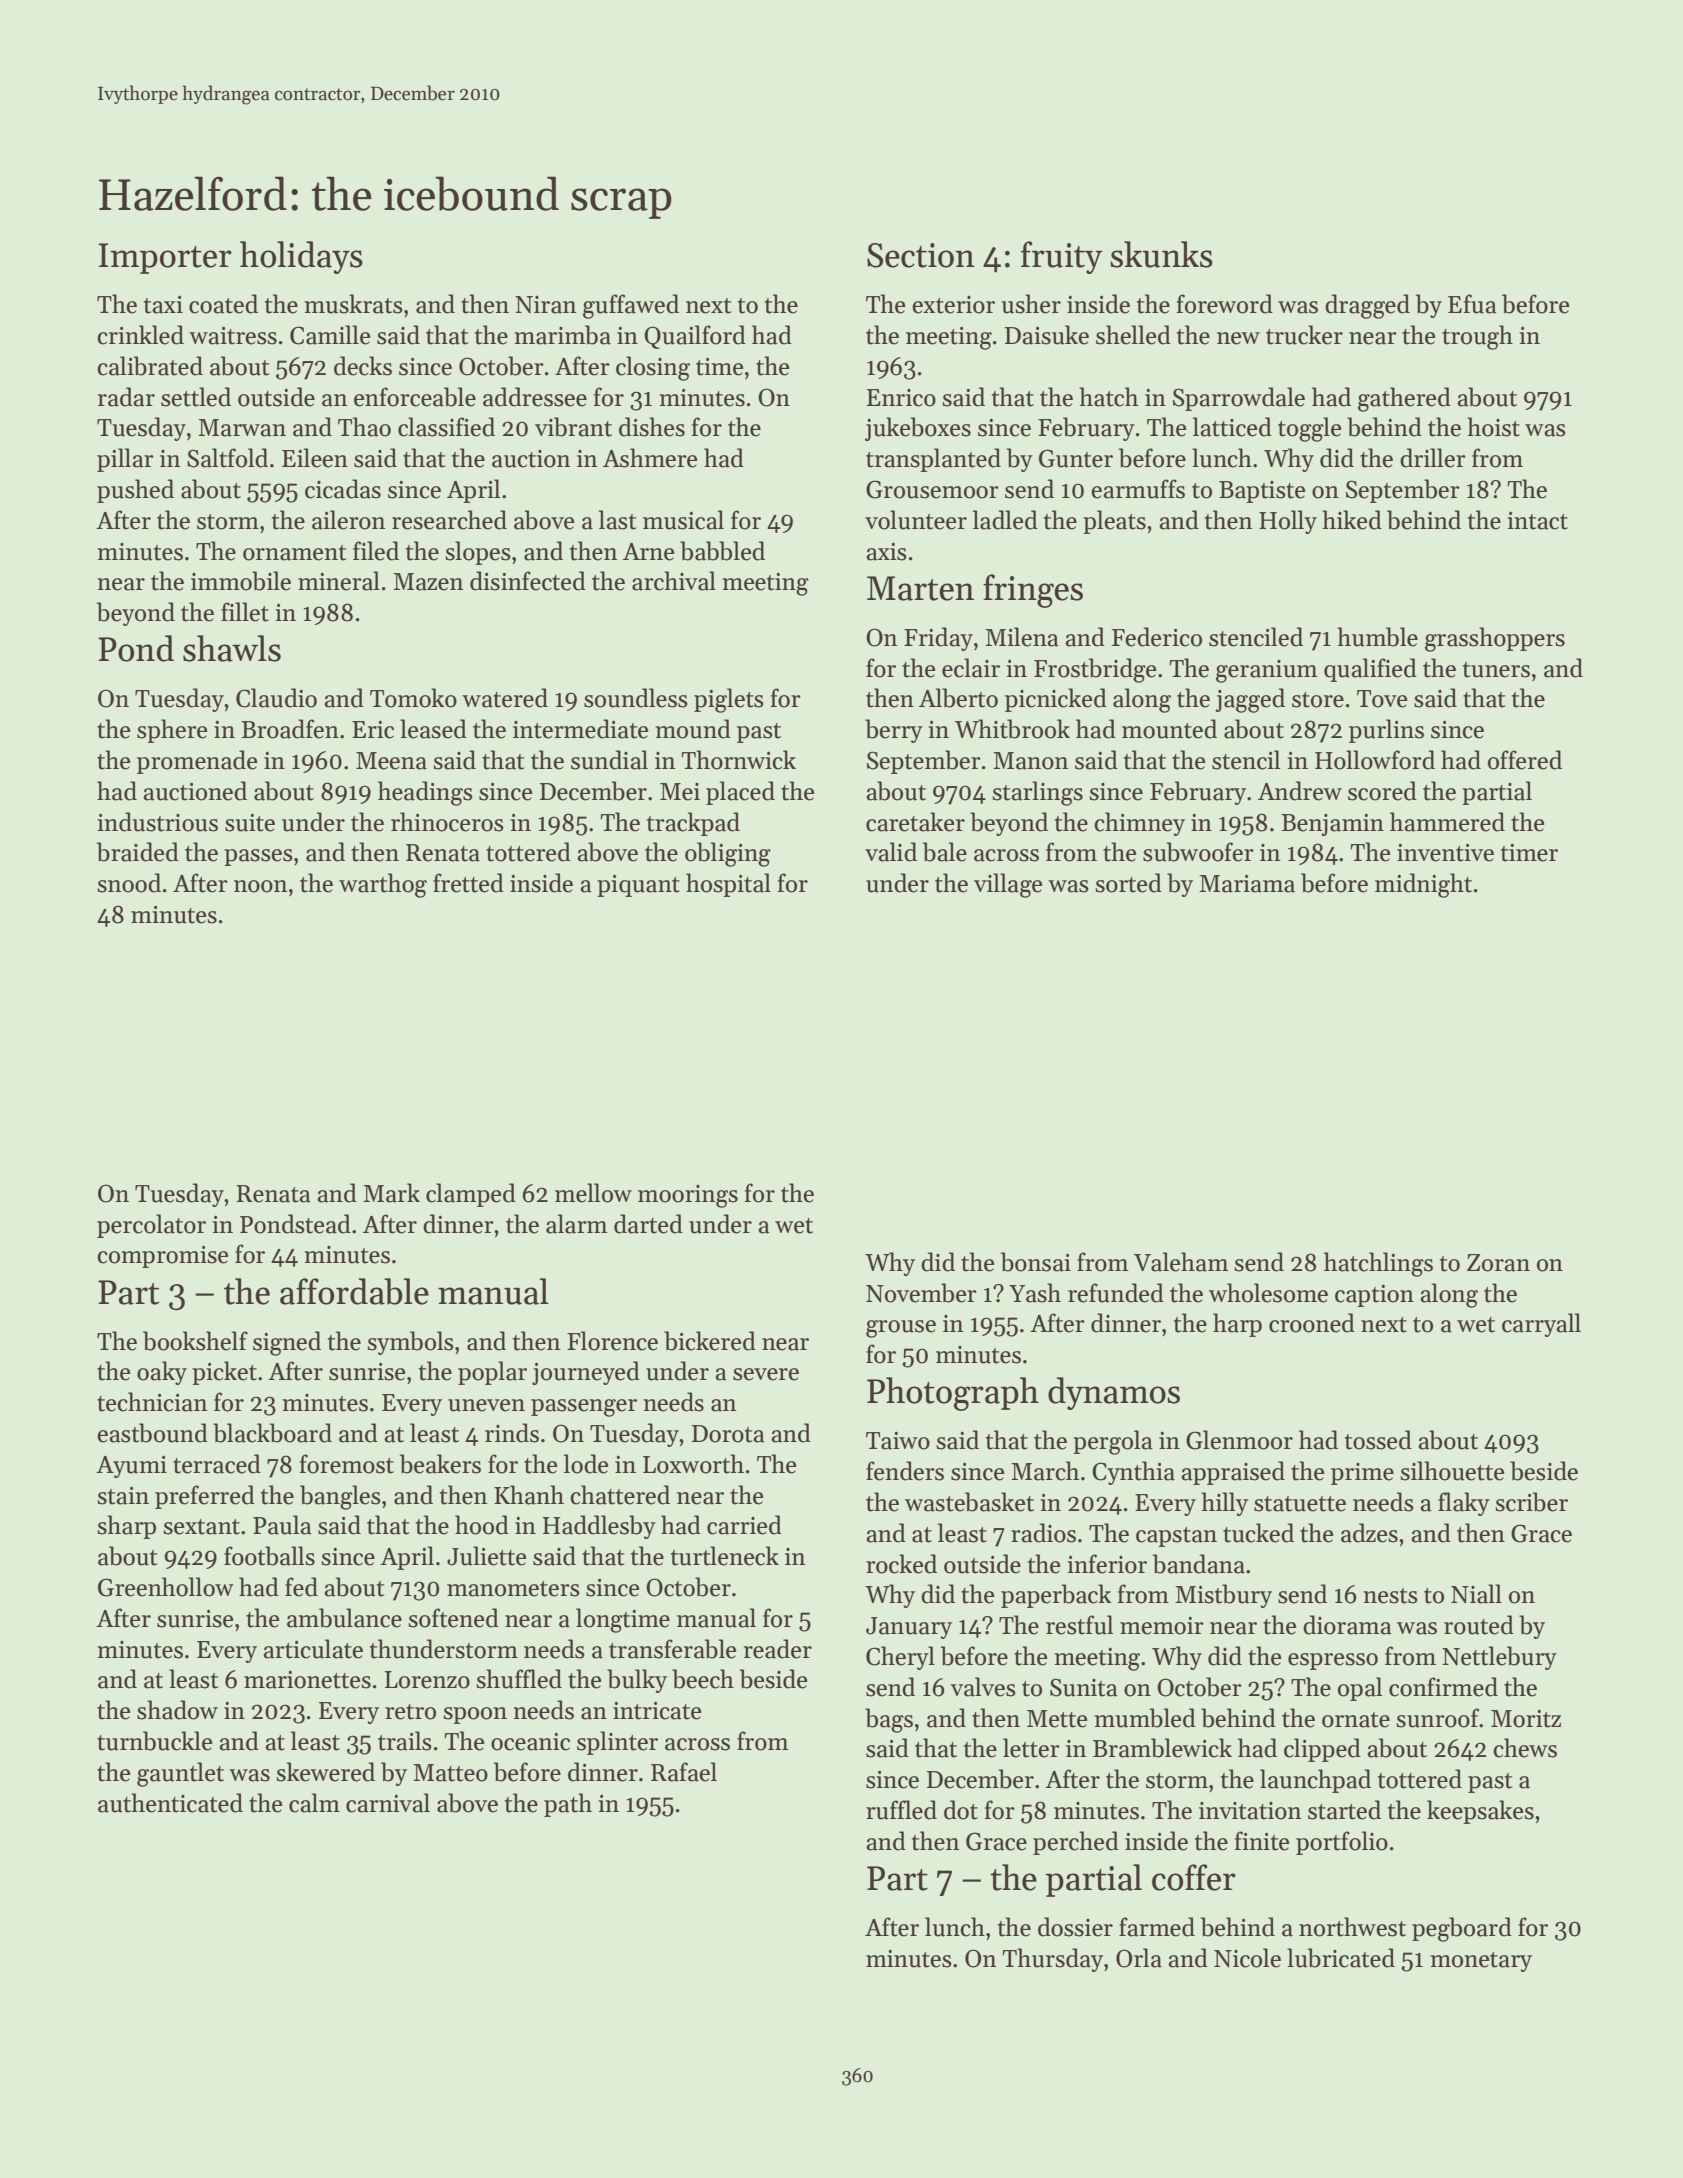 This screenshot has width=1683, height=2178. What do you see at coordinates (1008, 885) in the screenshot?
I see `village` at bounding box center [1008, 885].
